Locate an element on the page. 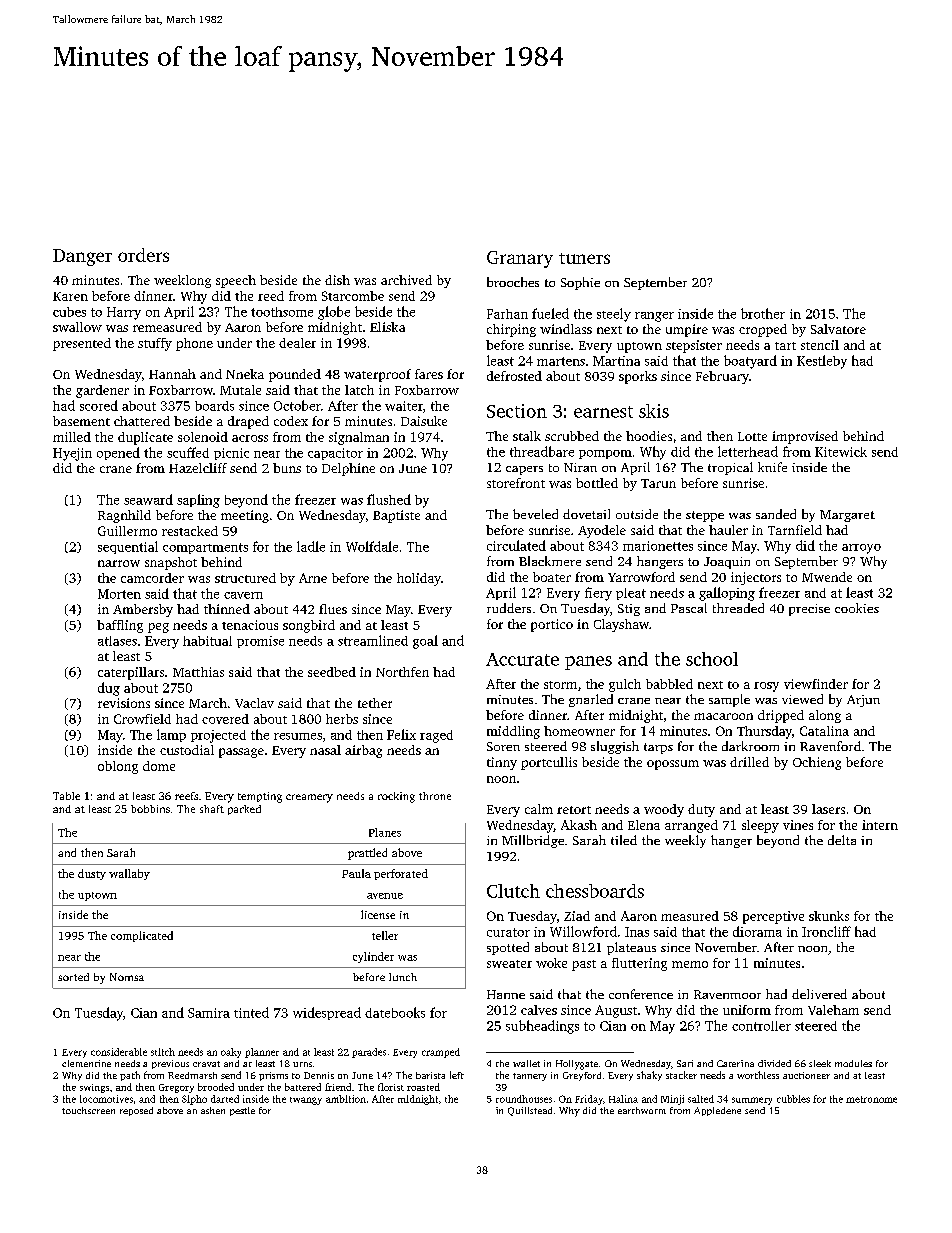 Image resolution: width=952 pixels, height=1233 pixels. Appledene is located at coordinates (717, 1111).
